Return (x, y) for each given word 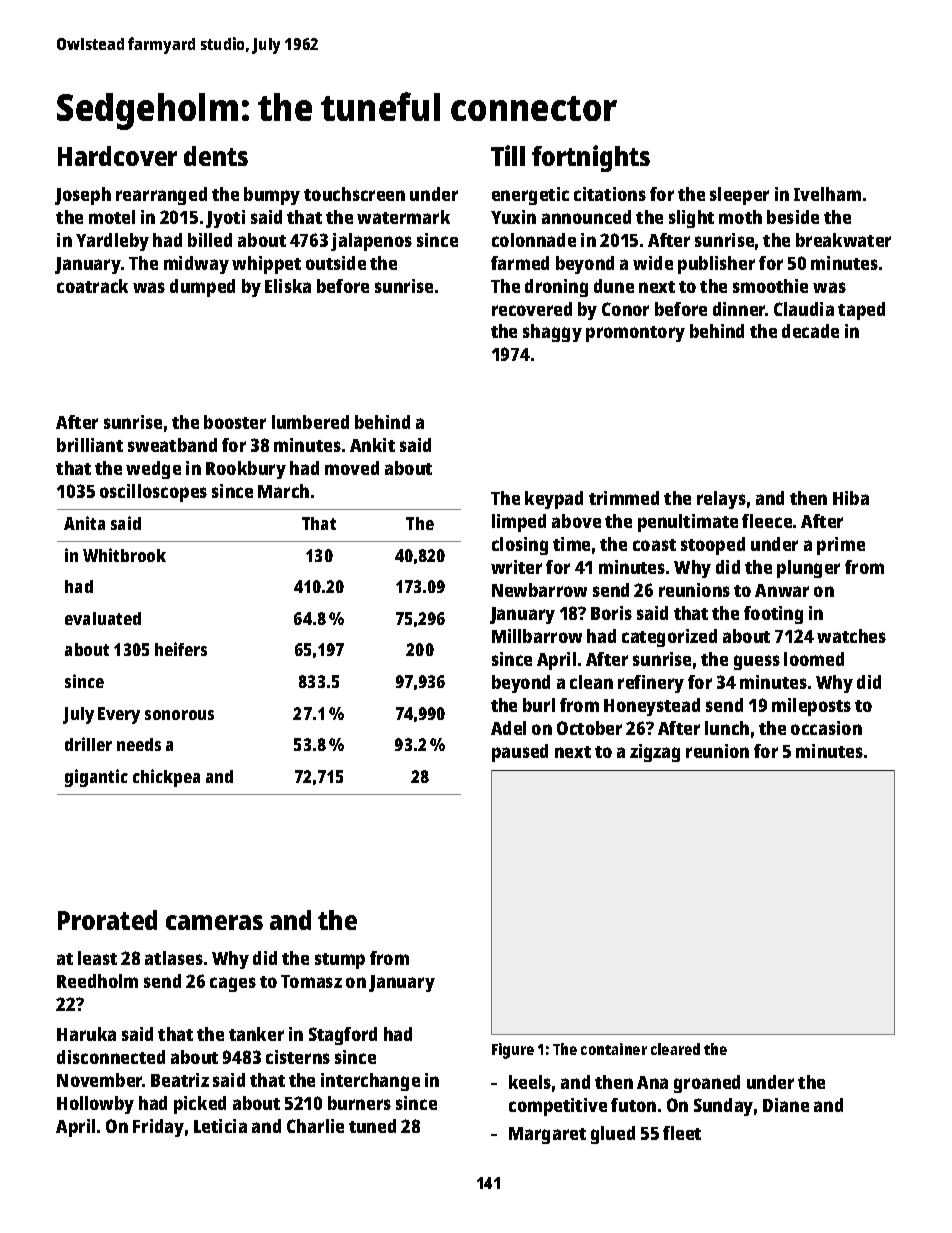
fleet (682, 1133)
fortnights (591, 158)
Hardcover (117, 156)
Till (508, 155)
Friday (158, 1128)
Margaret (547, 1135)
